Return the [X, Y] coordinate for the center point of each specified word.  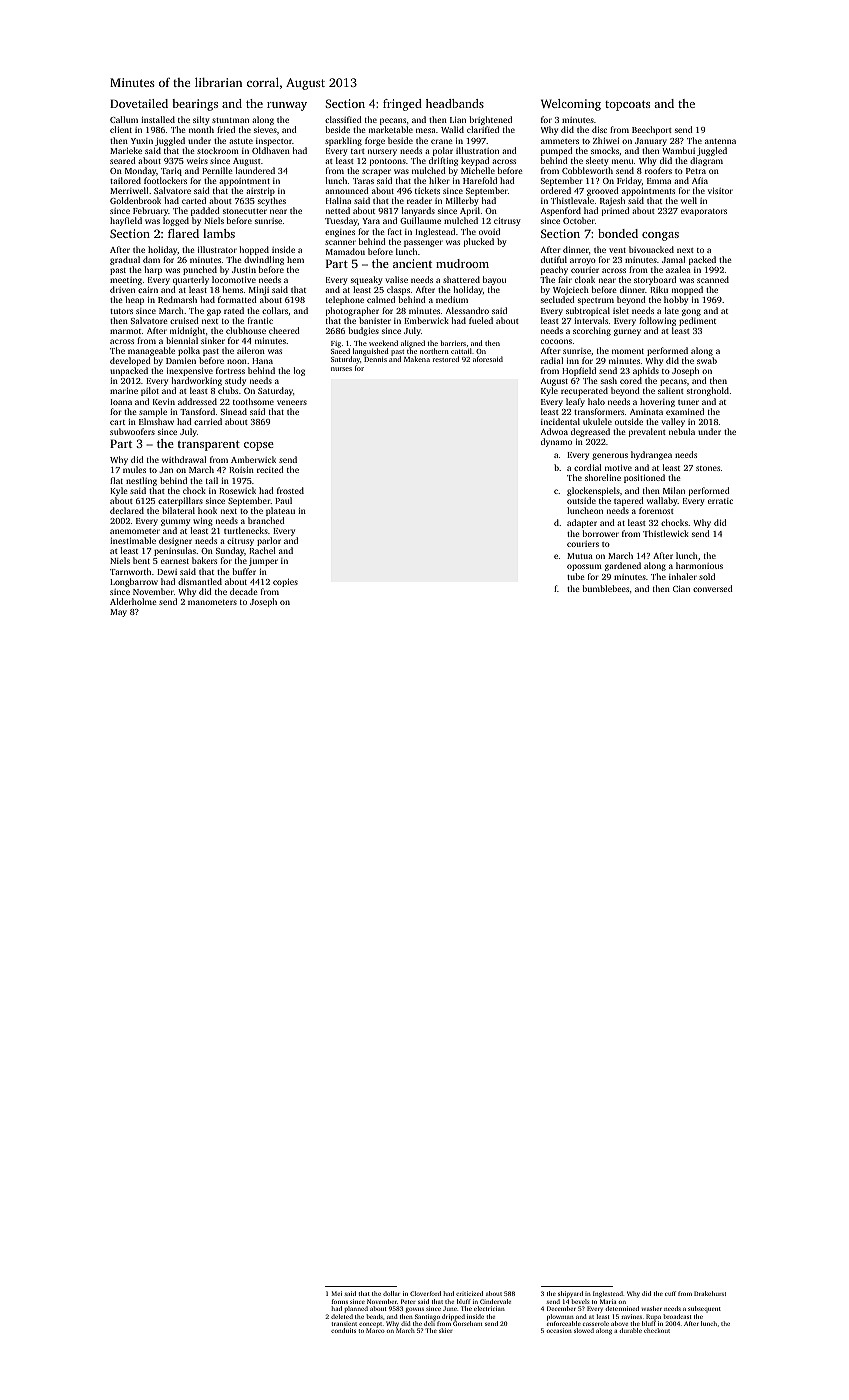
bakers [204, 560]
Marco [375, 1331]
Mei [337, 1293]
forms [340, 1301]
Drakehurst [710, 1293]
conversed [713, 588]
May [118, 613]
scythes [272, 201]
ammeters [560, 141]
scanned [713, 279]
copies [285, 582]
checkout [657, 1330]
